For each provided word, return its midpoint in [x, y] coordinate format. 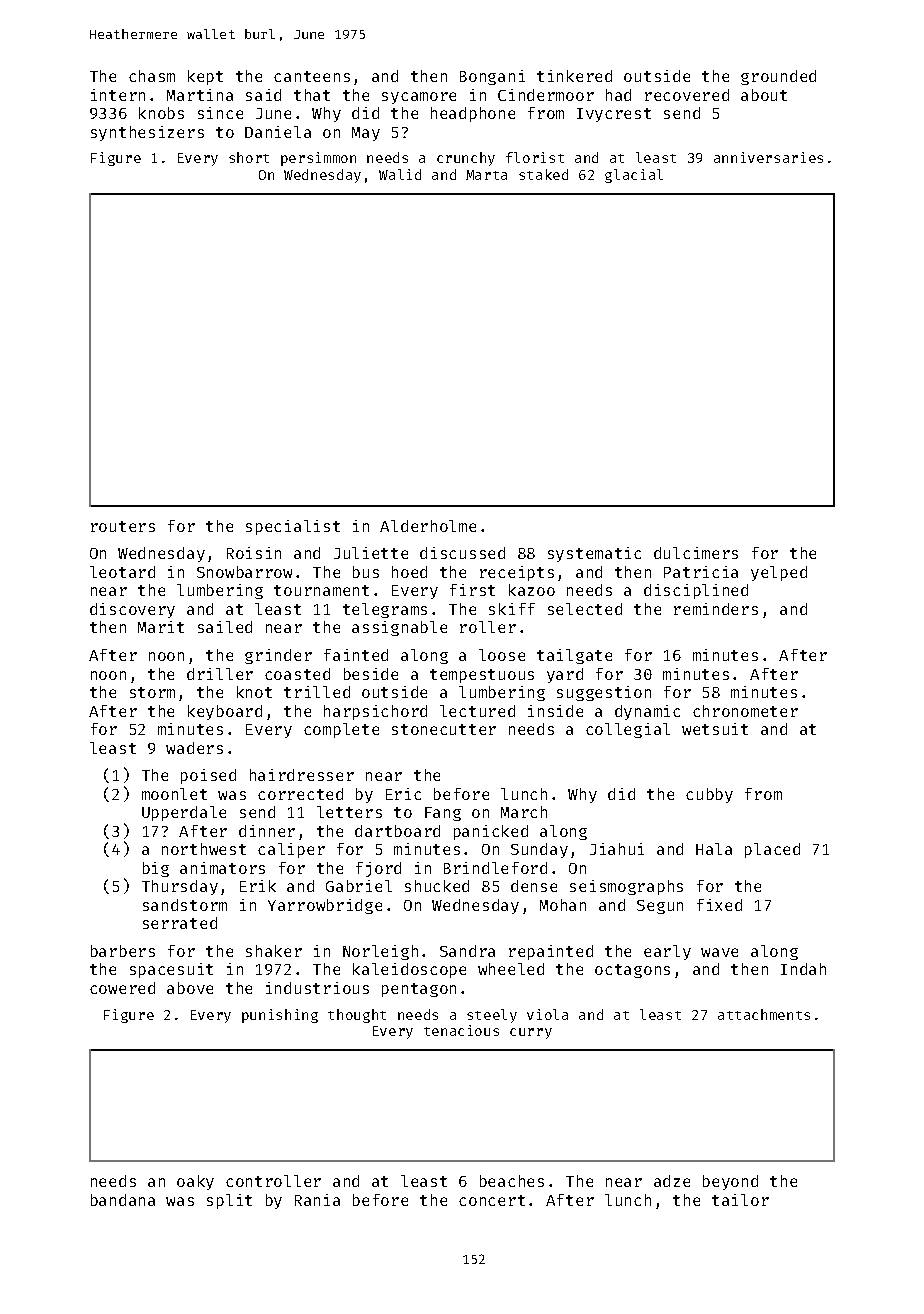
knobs [161, 113]
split [229, 1201]
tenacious [461, 1030]
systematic [594, 554]
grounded [778, 77]
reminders [716, 609]
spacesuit [171, 970]
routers [123, 526]
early [667, 952]
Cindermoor [546, 95]
